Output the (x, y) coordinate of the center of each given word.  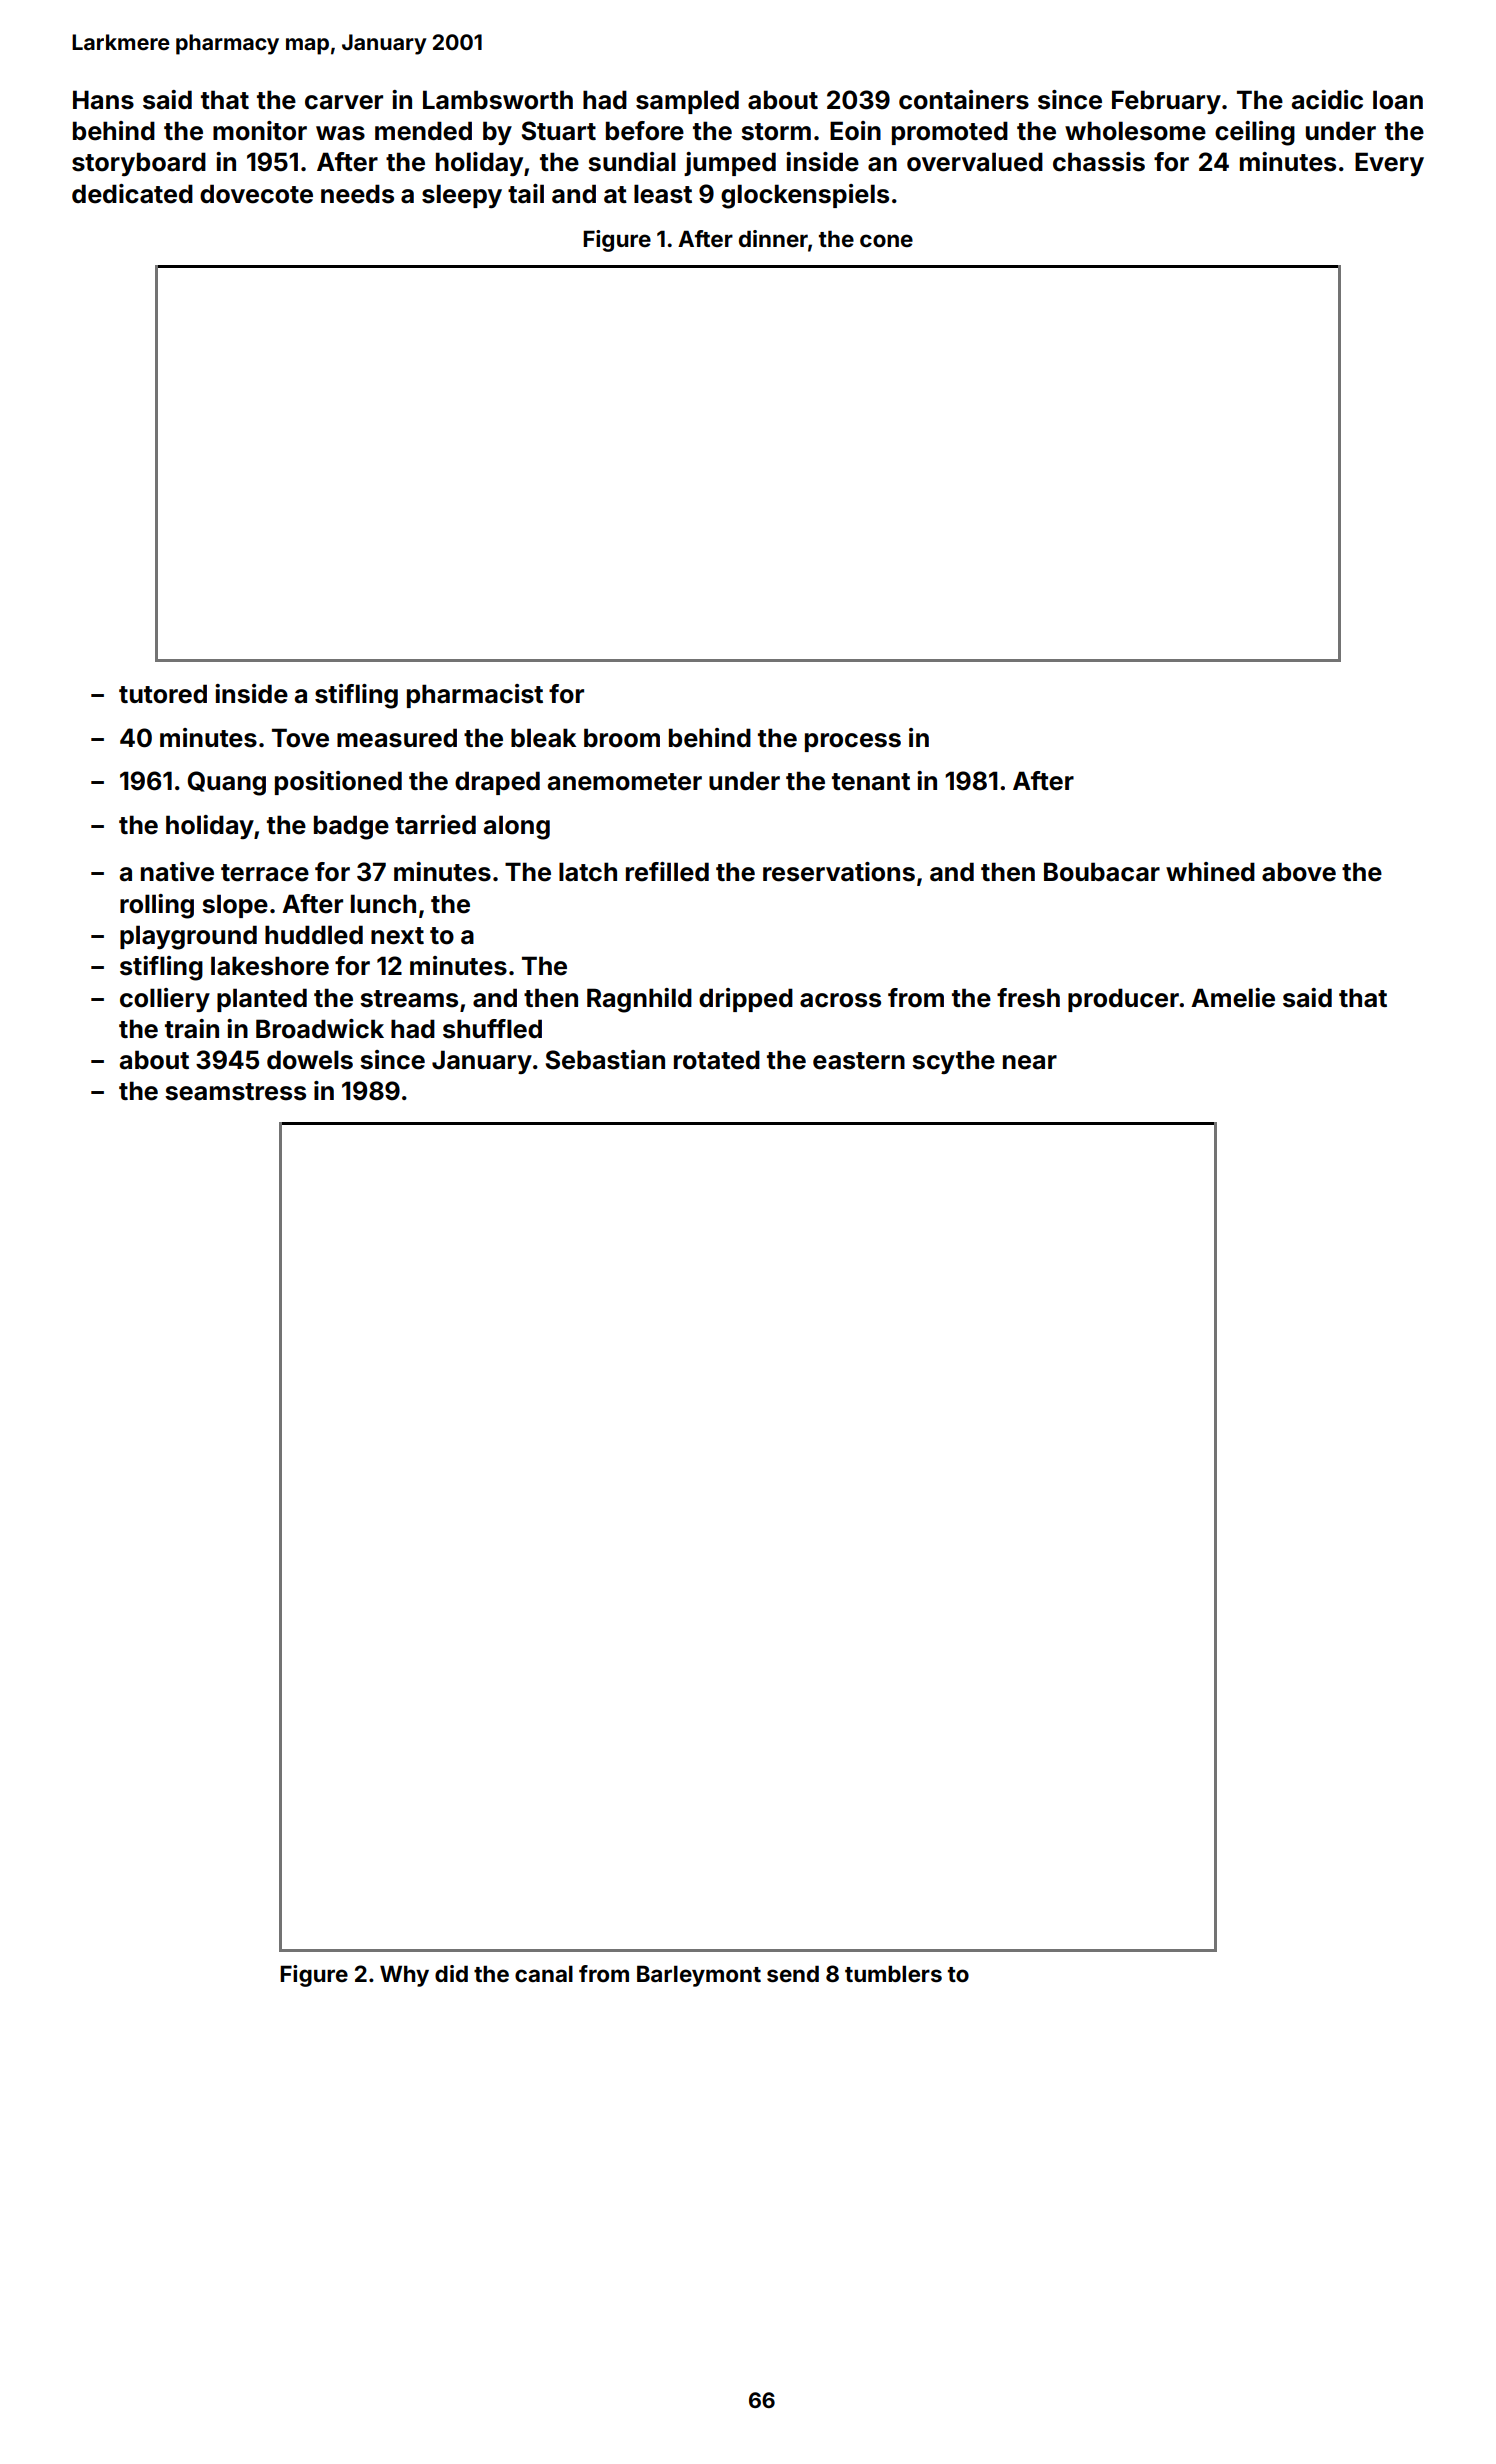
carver (344, 102)
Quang (227, 783)
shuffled (492, 1029)
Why (404, 1976)
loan (1398, 100)
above (1299, 872)
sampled (687, 102)
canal (544, 1973)
